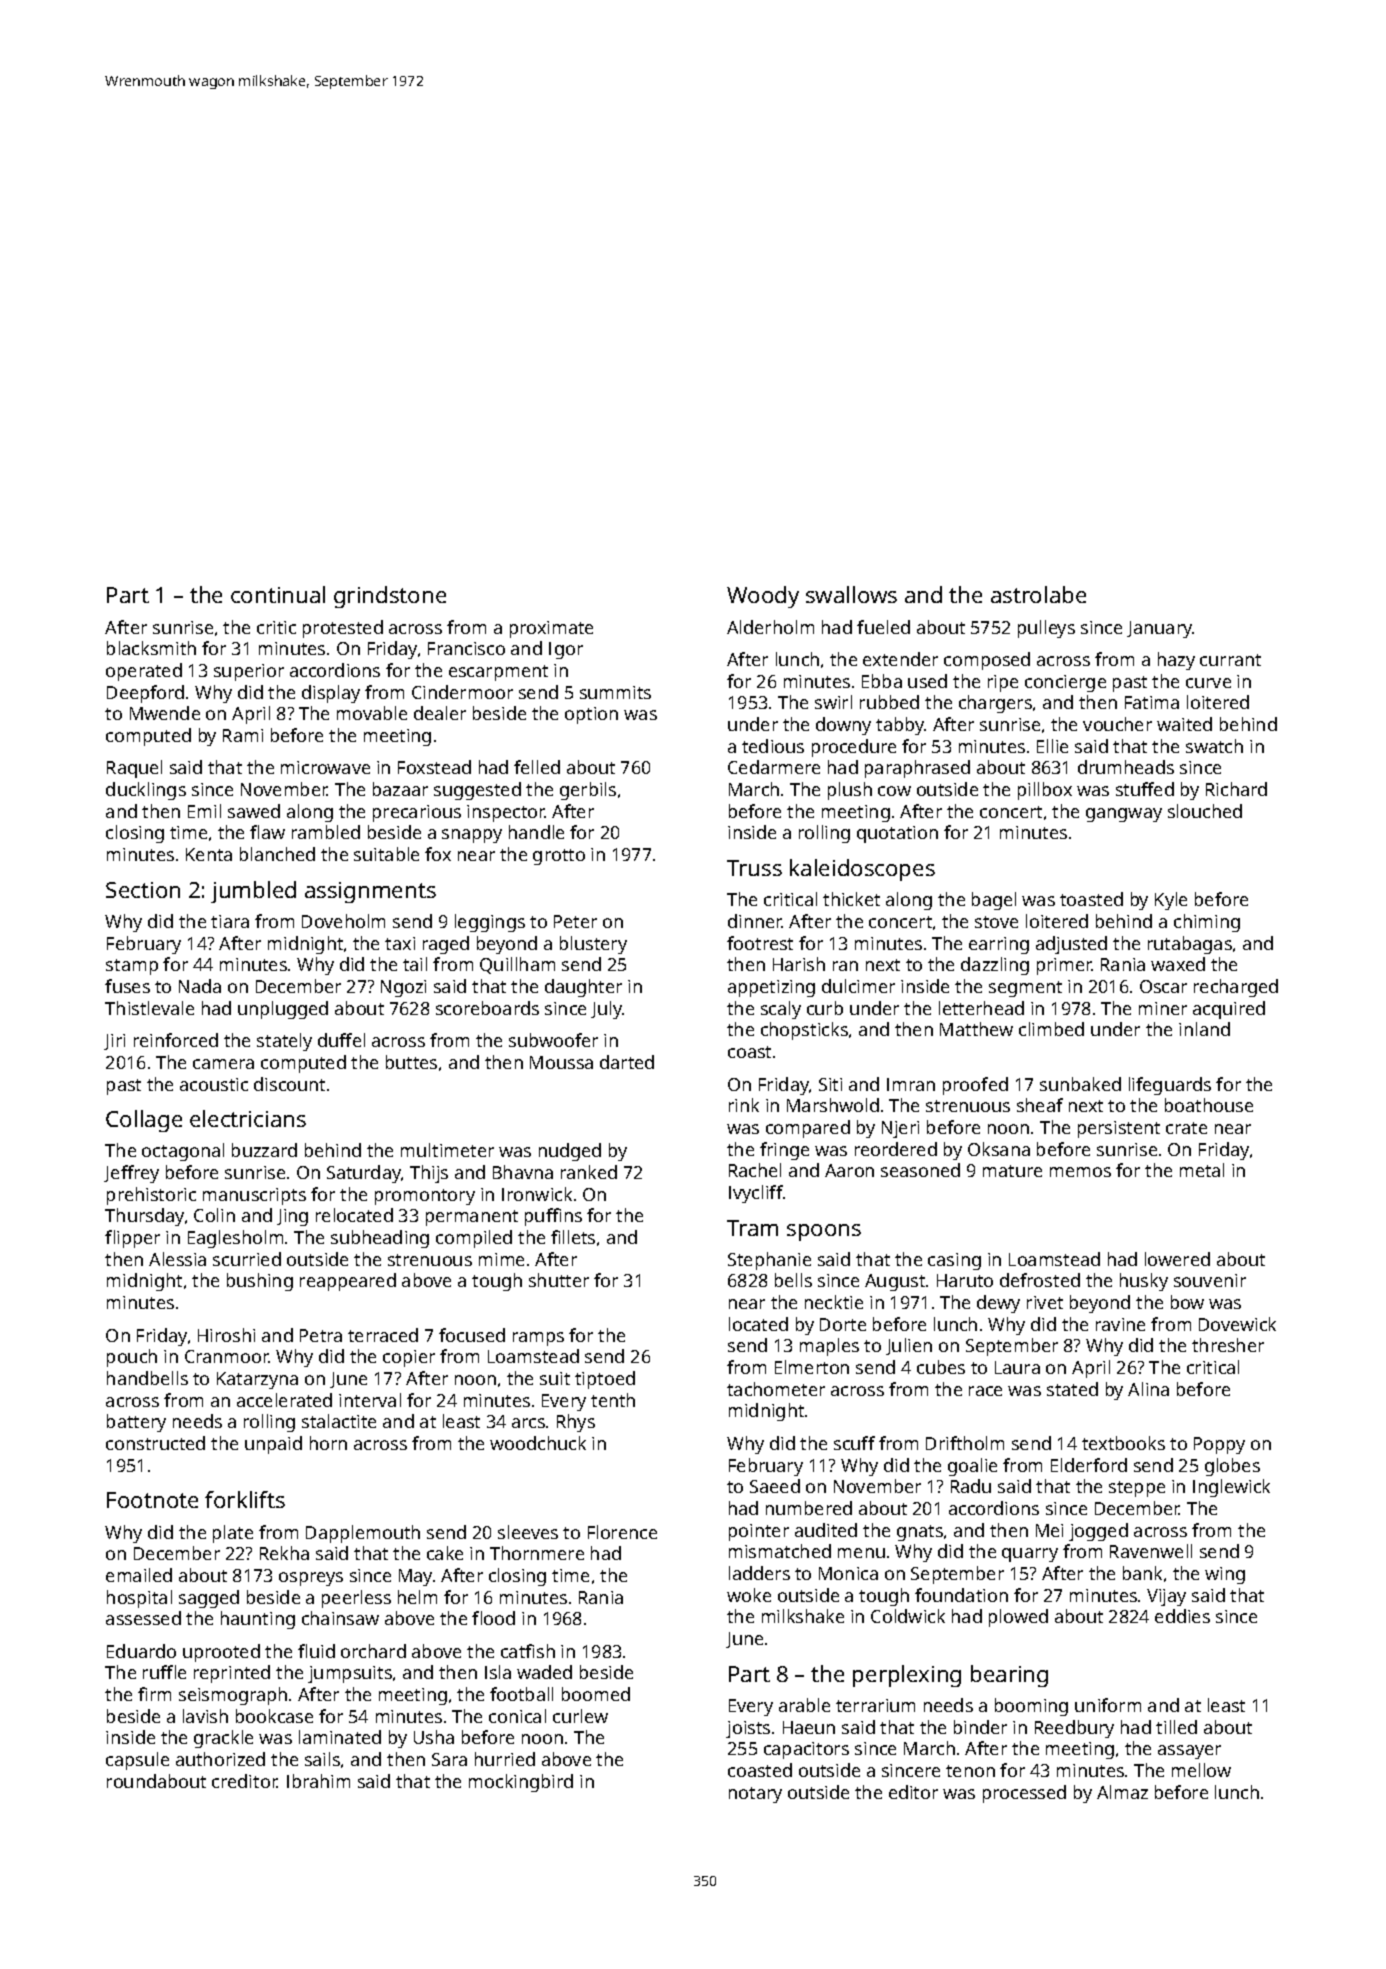  I want to click on forklifts, so click(245, 1499).
